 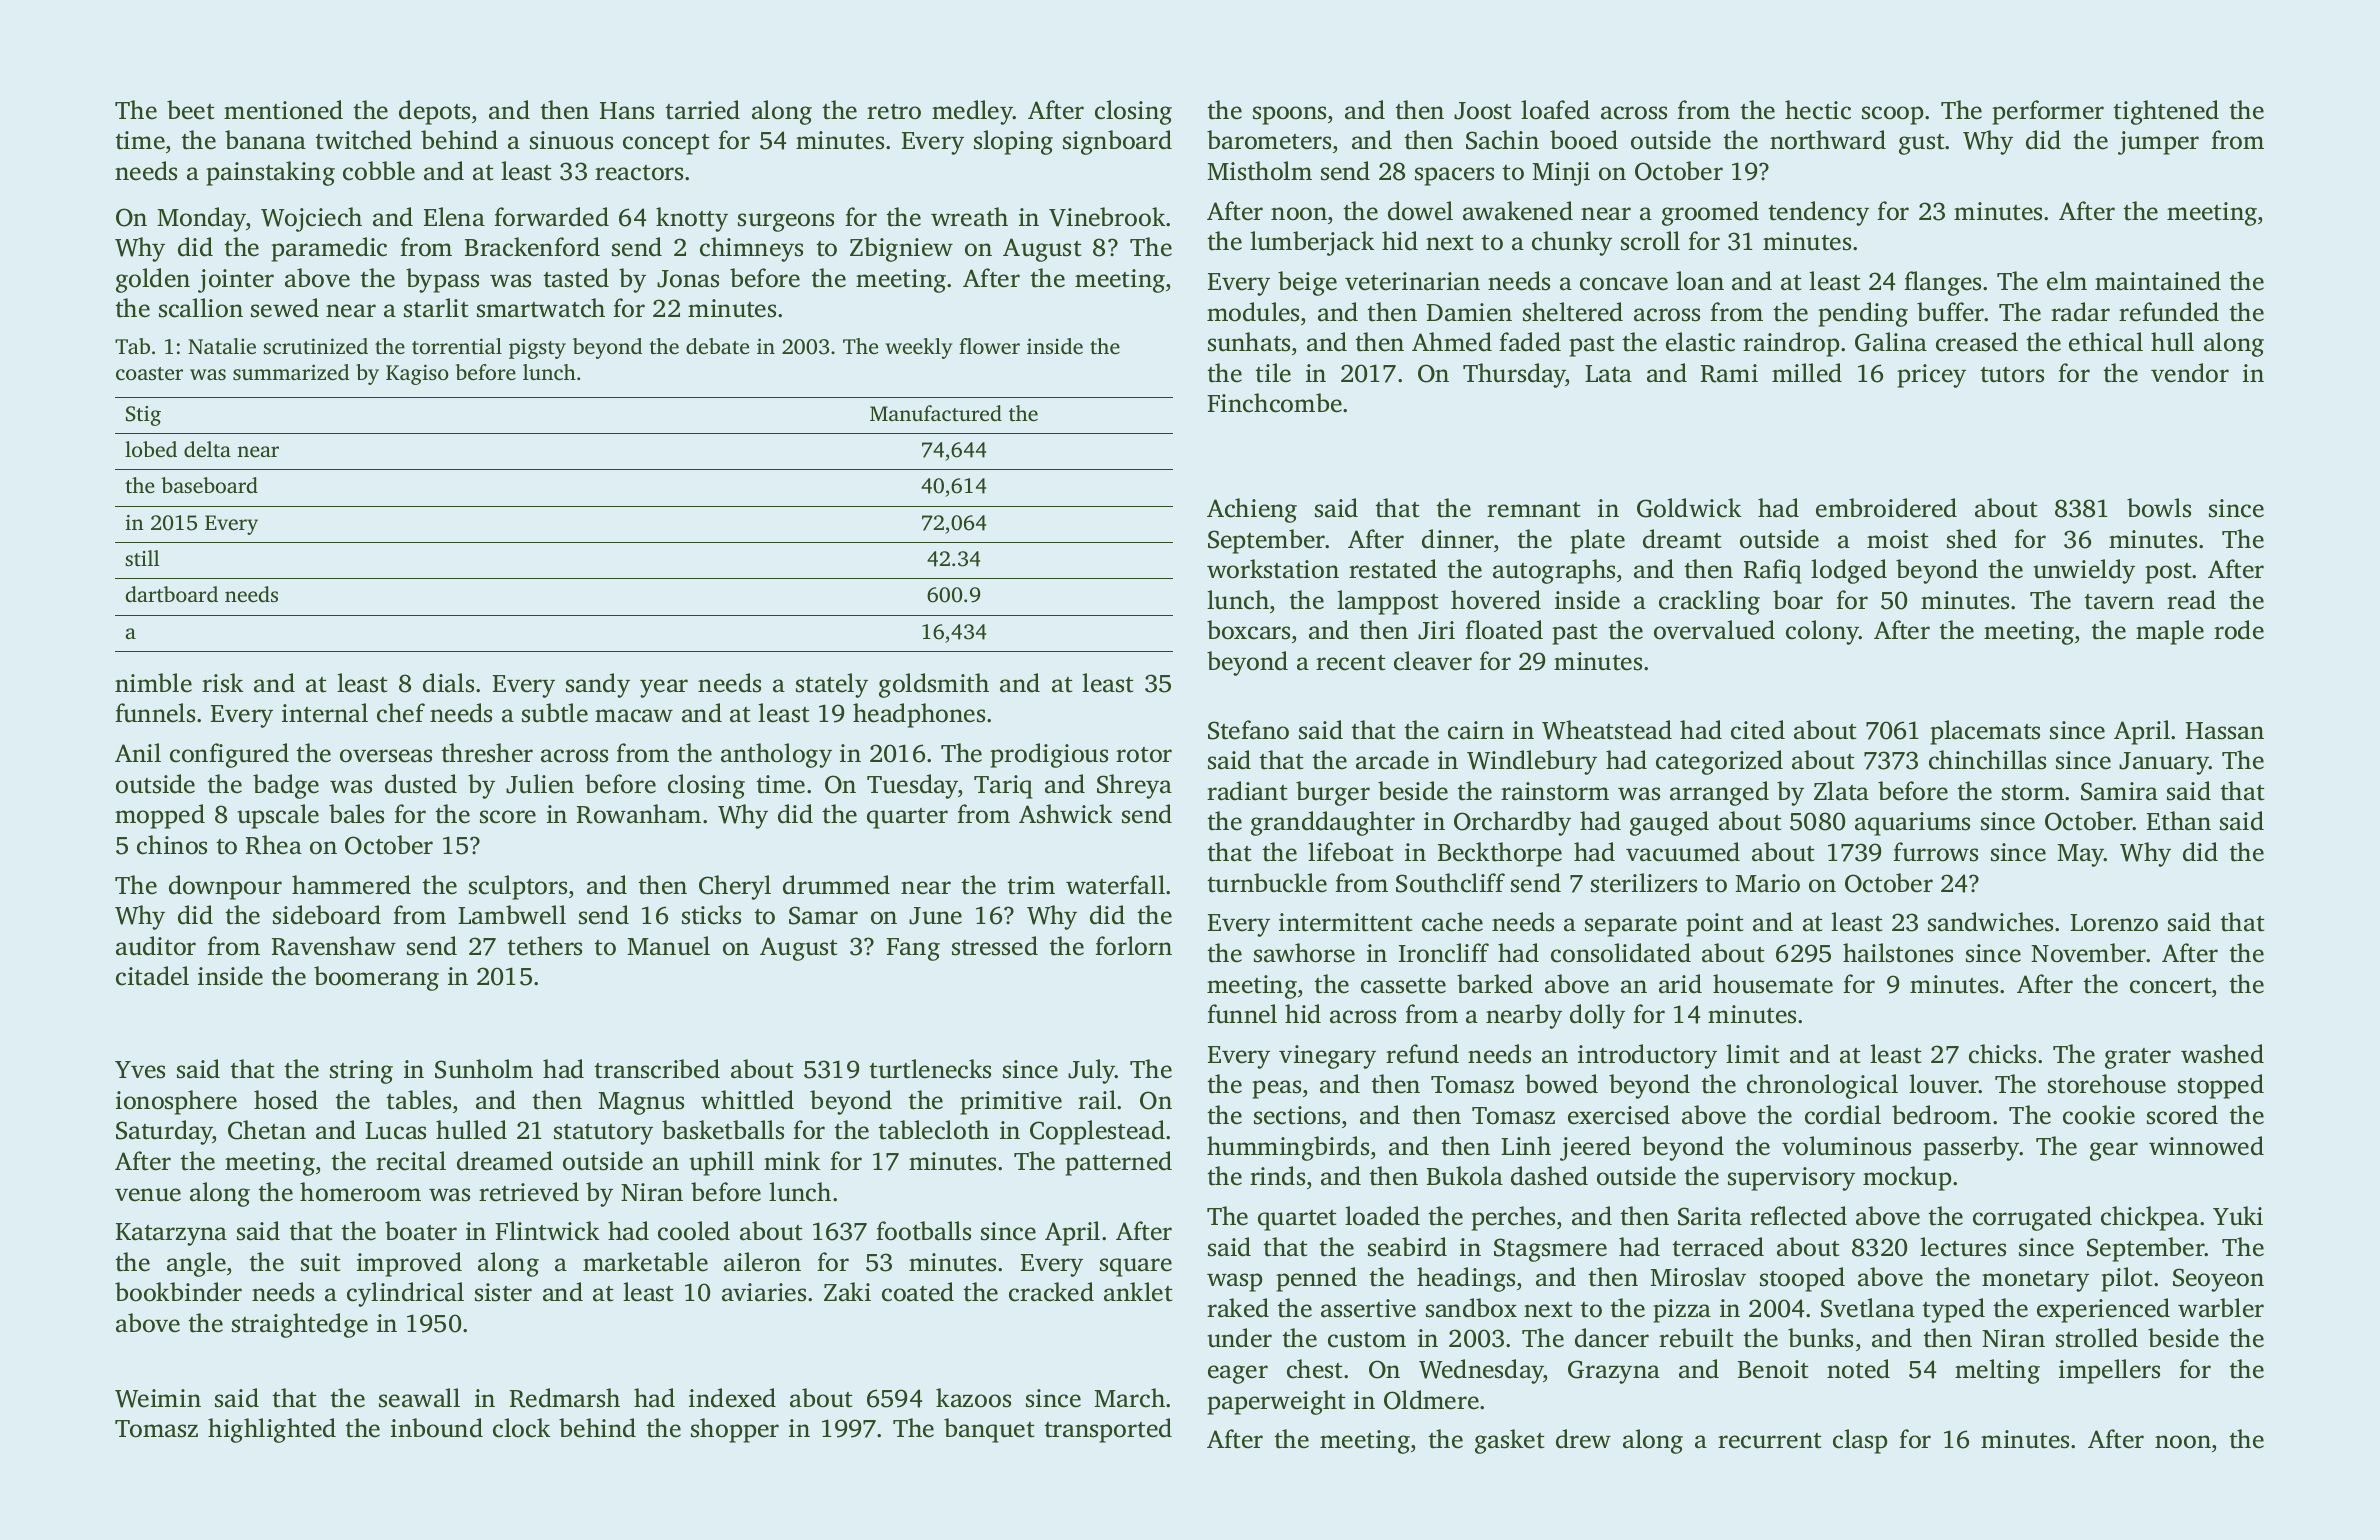 What do you see at coordinates (421, 1231) in the page?
I see `boater` at bounding box center [421, 1231].
